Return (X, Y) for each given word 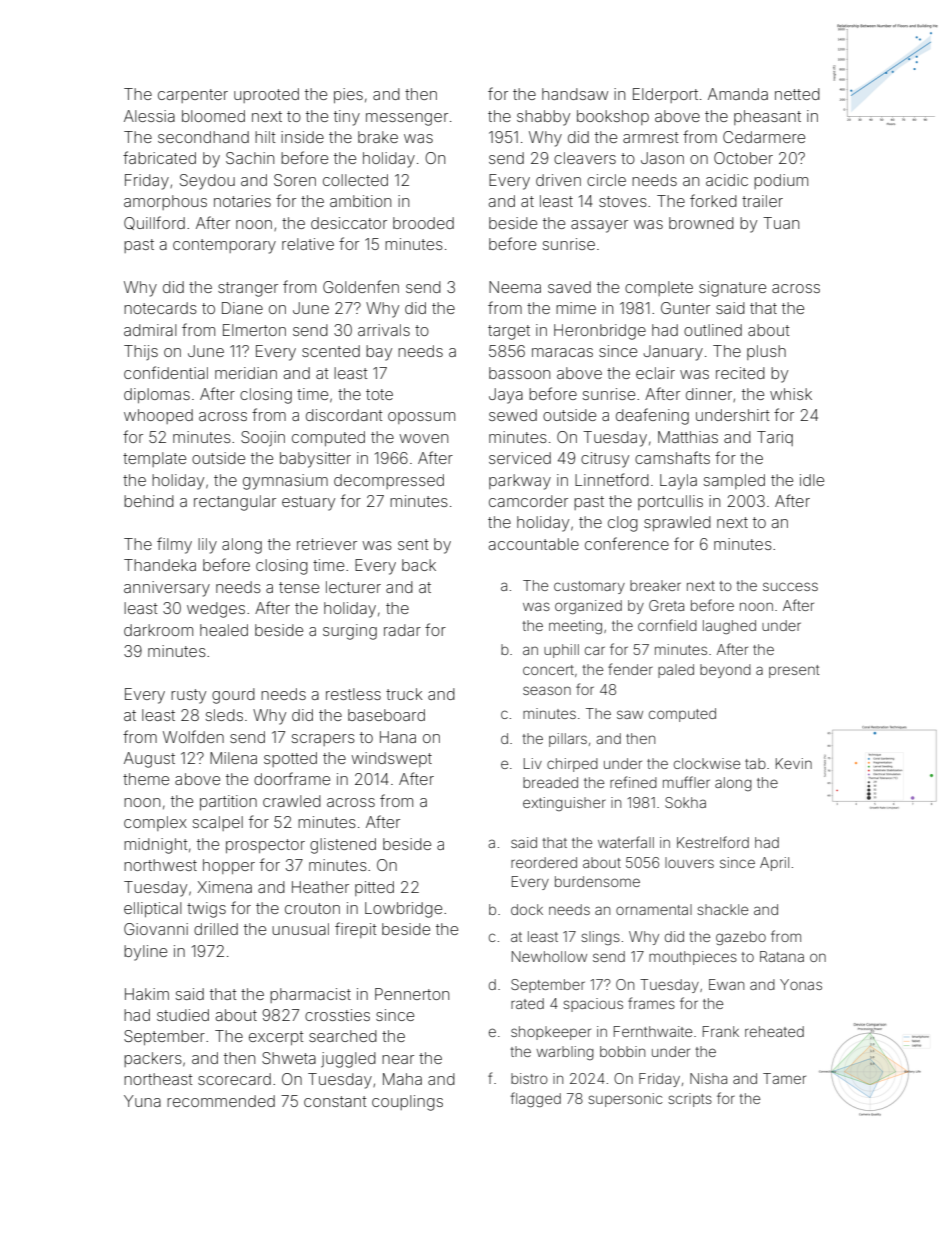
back (419, 565)
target (509, 332)
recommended (221, 1101)
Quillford (154, 223)
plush (766, 352)
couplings (407, 1103)
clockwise (707, 763)
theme (146, 779)
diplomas (157, 395)
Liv (533, 763)
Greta (666, 605)
